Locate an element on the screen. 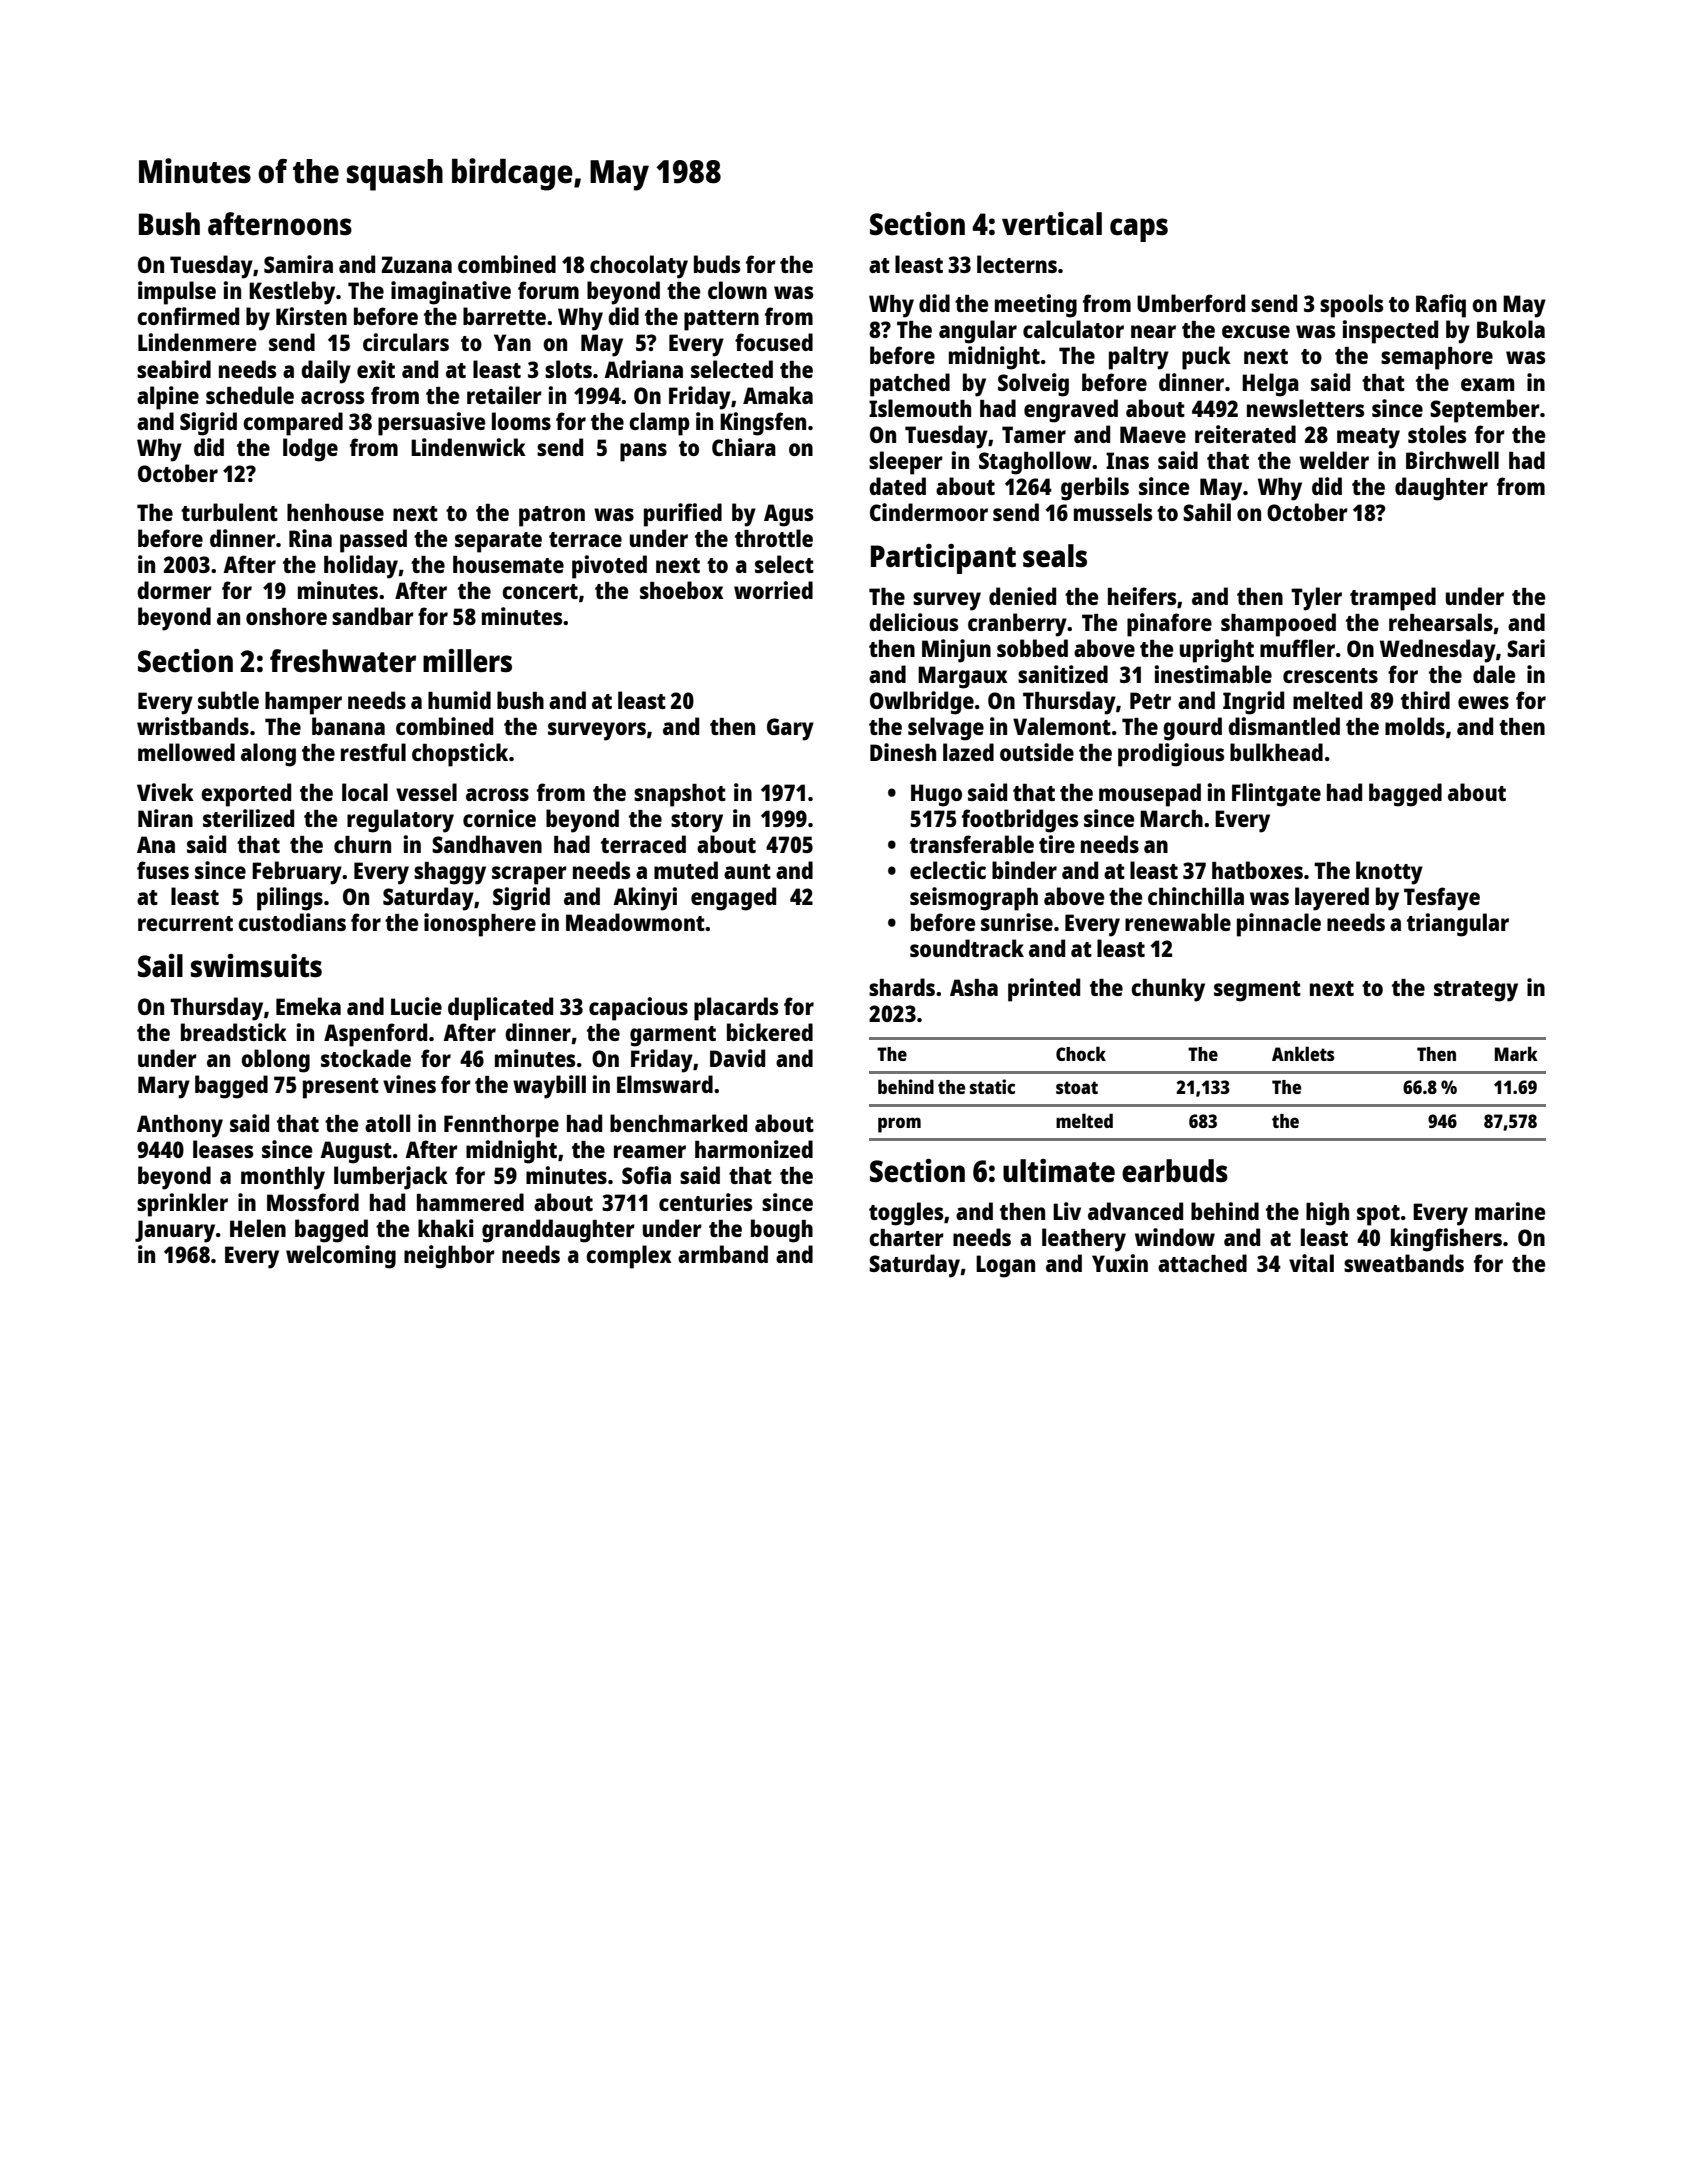 The height and width of the screenshot is (2178, 1683). Samira is located at coordinates (298, 264).
